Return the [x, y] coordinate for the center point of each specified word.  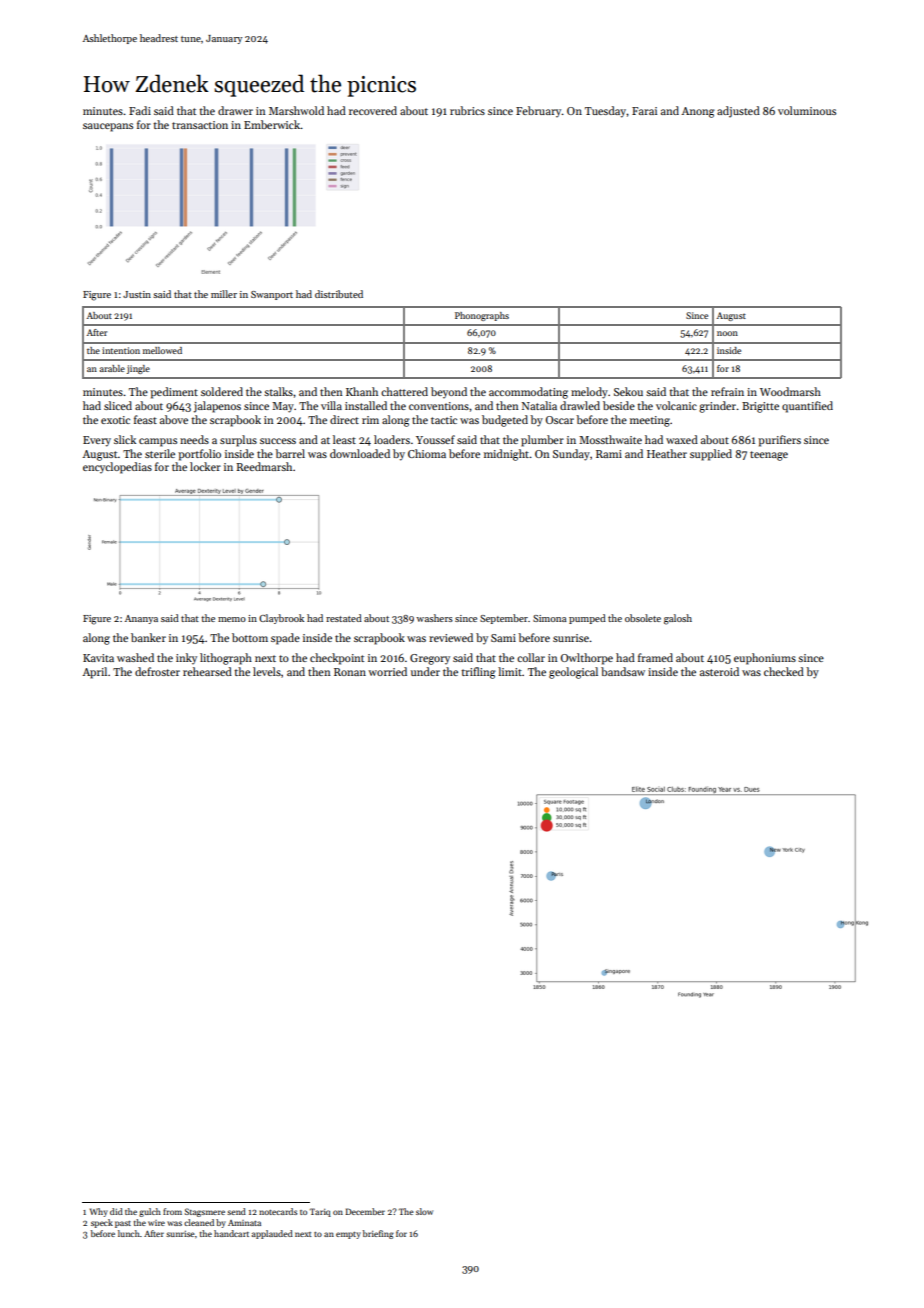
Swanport [272, 295]
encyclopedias [117, 468]
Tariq [320, 1212]
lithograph [226, 659]
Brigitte [760, 407]
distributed [339, 294]
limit [510, 671]
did [116, 1211]
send [236, 1211]
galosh [678, 619]
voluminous [807, 110]
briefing [378, 1234]
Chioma [427, 453]
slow [424, 1211]
